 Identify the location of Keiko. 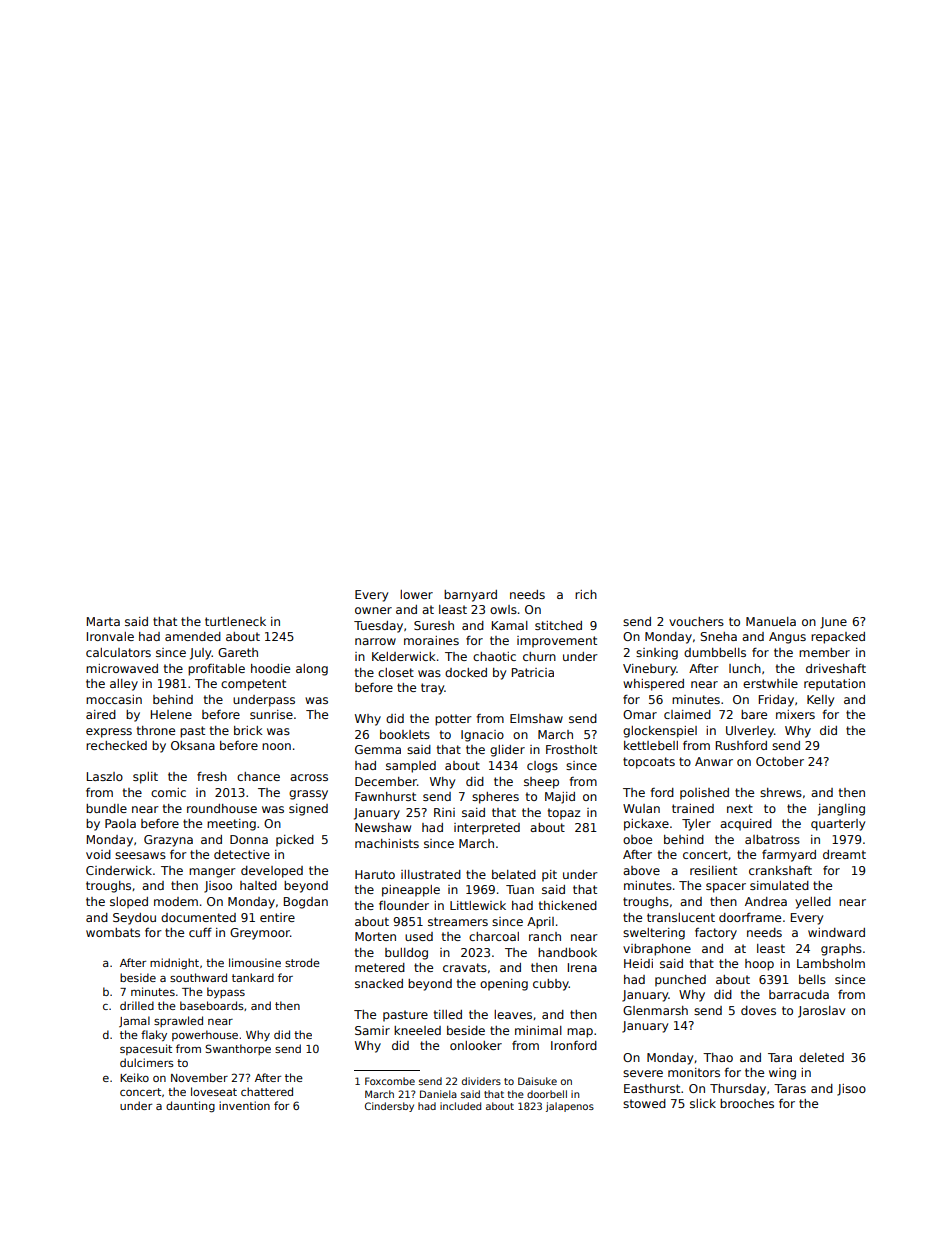
(134, 1077).
